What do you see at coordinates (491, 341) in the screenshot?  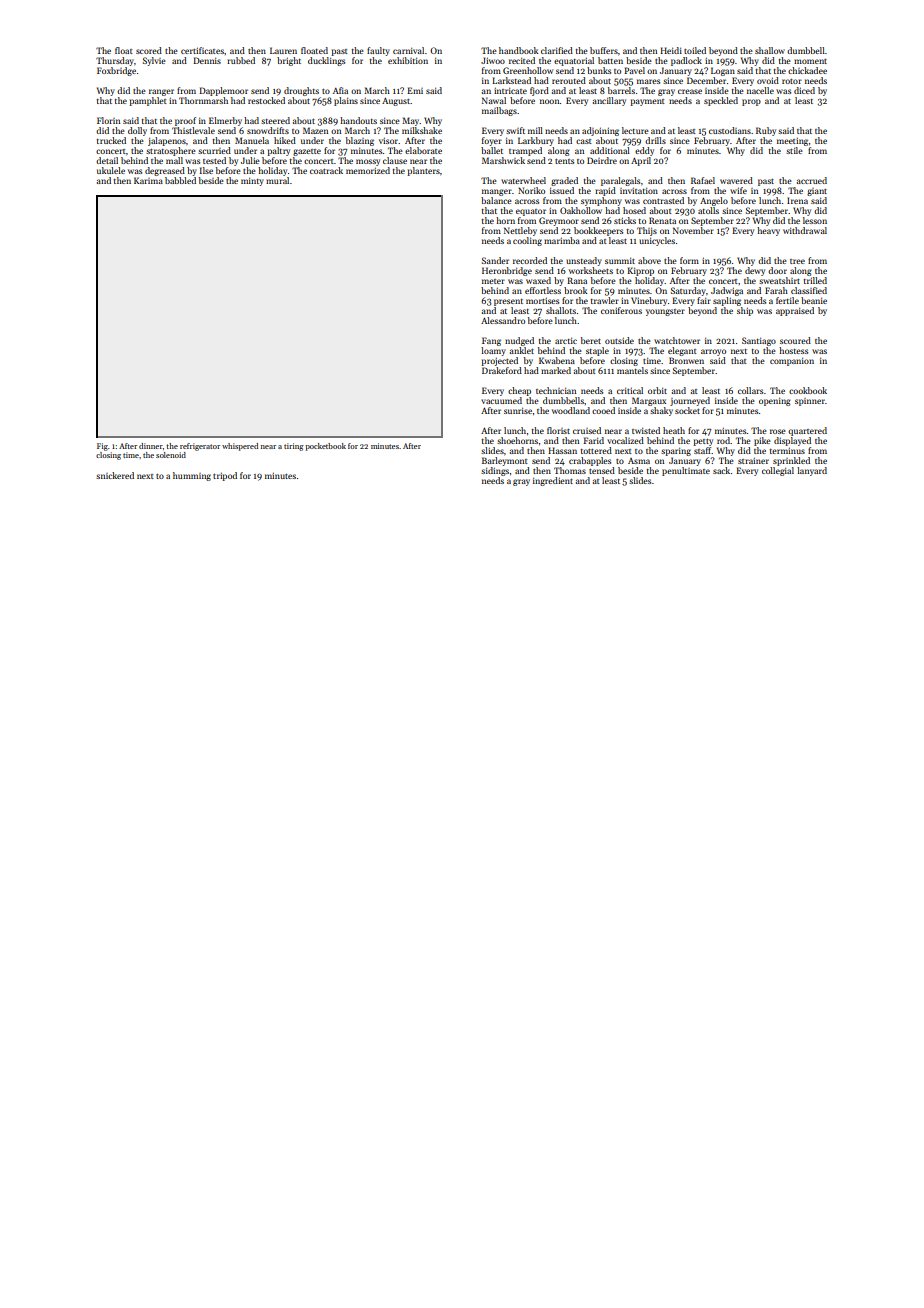 I see `Fang` at bounding box center [491, 341].
